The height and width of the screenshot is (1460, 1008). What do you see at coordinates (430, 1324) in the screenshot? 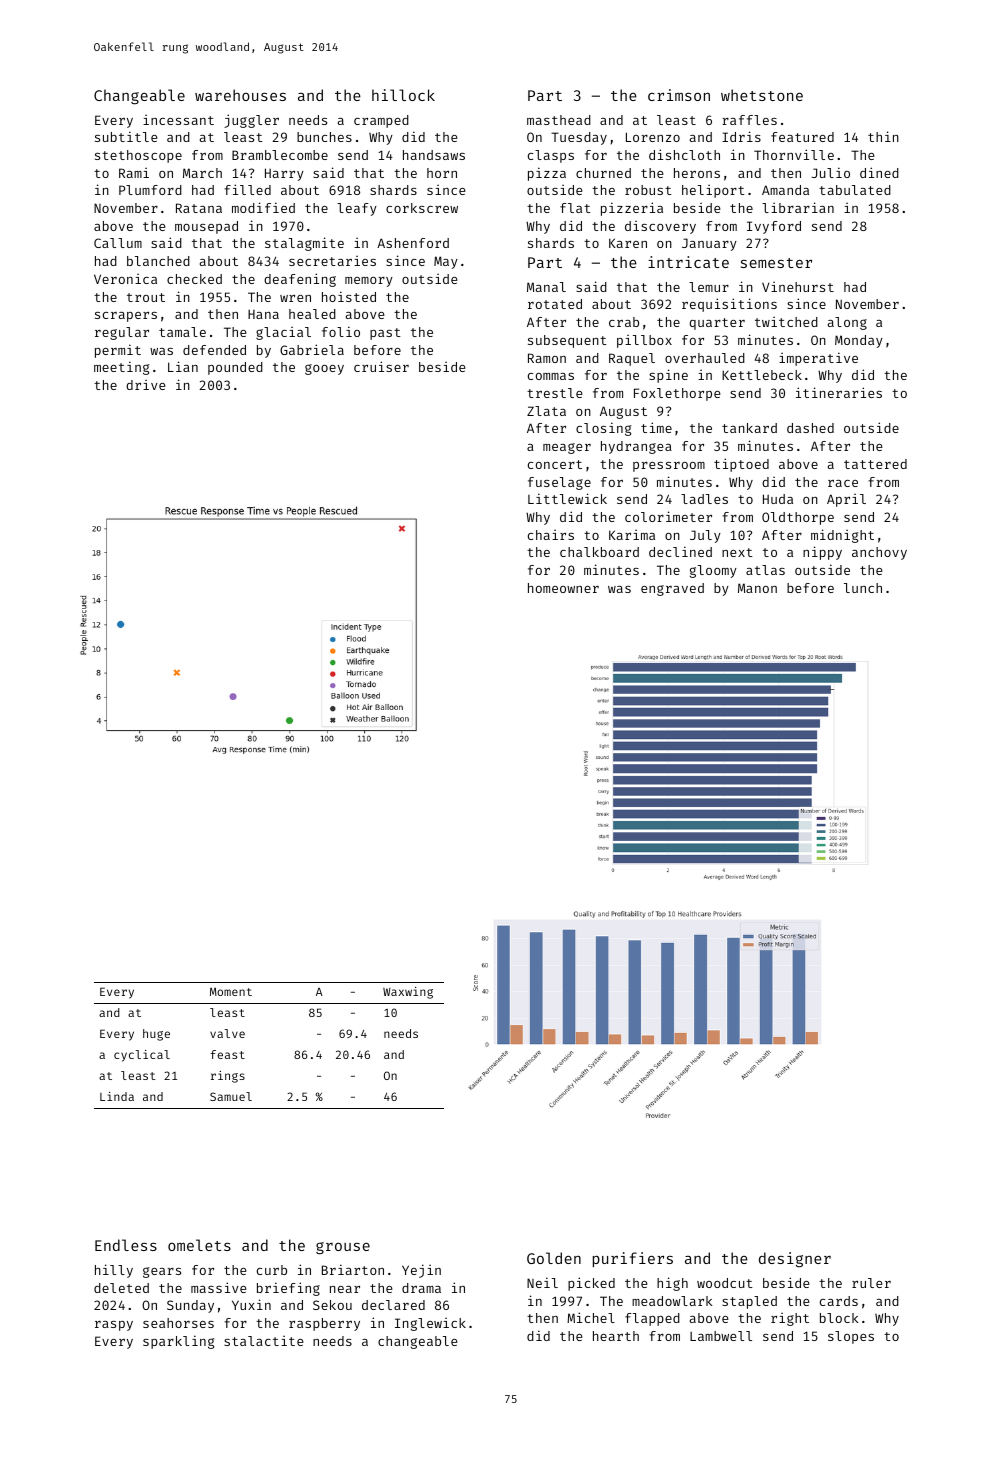
I see `Inglewick` at bounding box center [430, 1324].
